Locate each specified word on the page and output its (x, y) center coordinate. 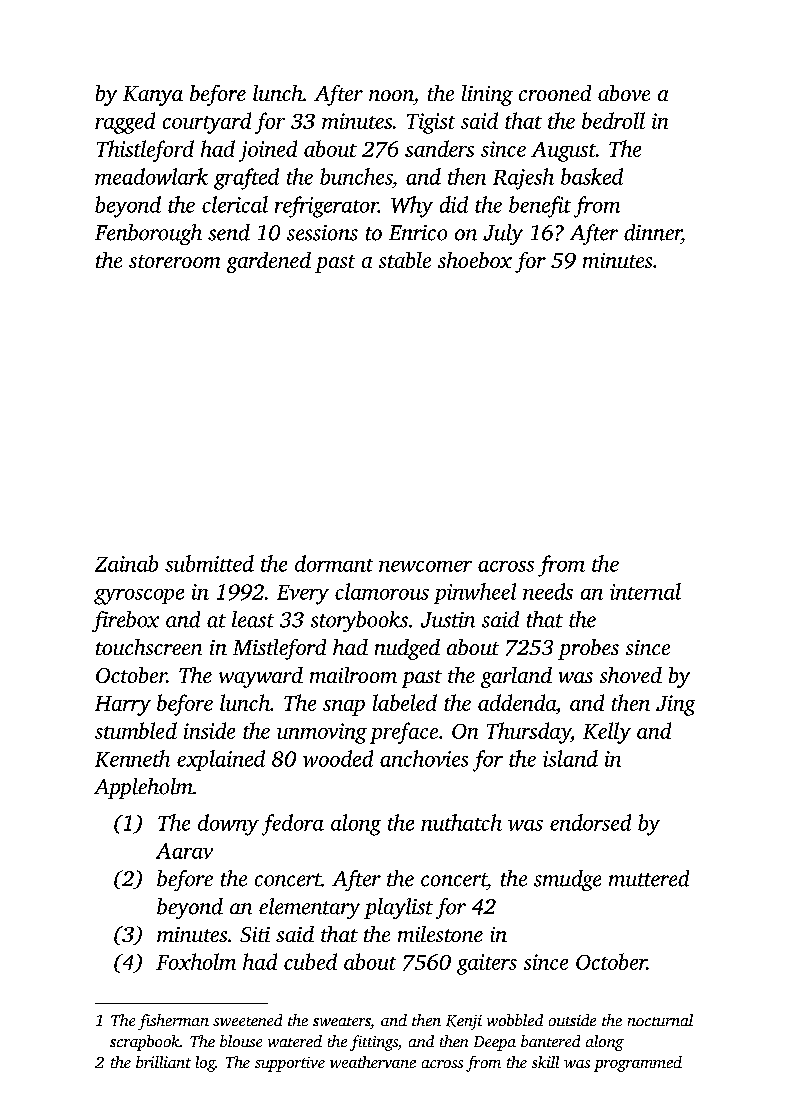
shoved (631, 675)
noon (391, 95)
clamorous (382, 591)
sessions (322, 233)
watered (295, 1041)
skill (545, 1062)
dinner (652, 232)
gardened (269, 262)
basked (592, 176)
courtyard (207, 123)
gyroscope (139, 597)
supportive (290, 1064)
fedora (293, 825)
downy (228, 825)
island (570, 758)
